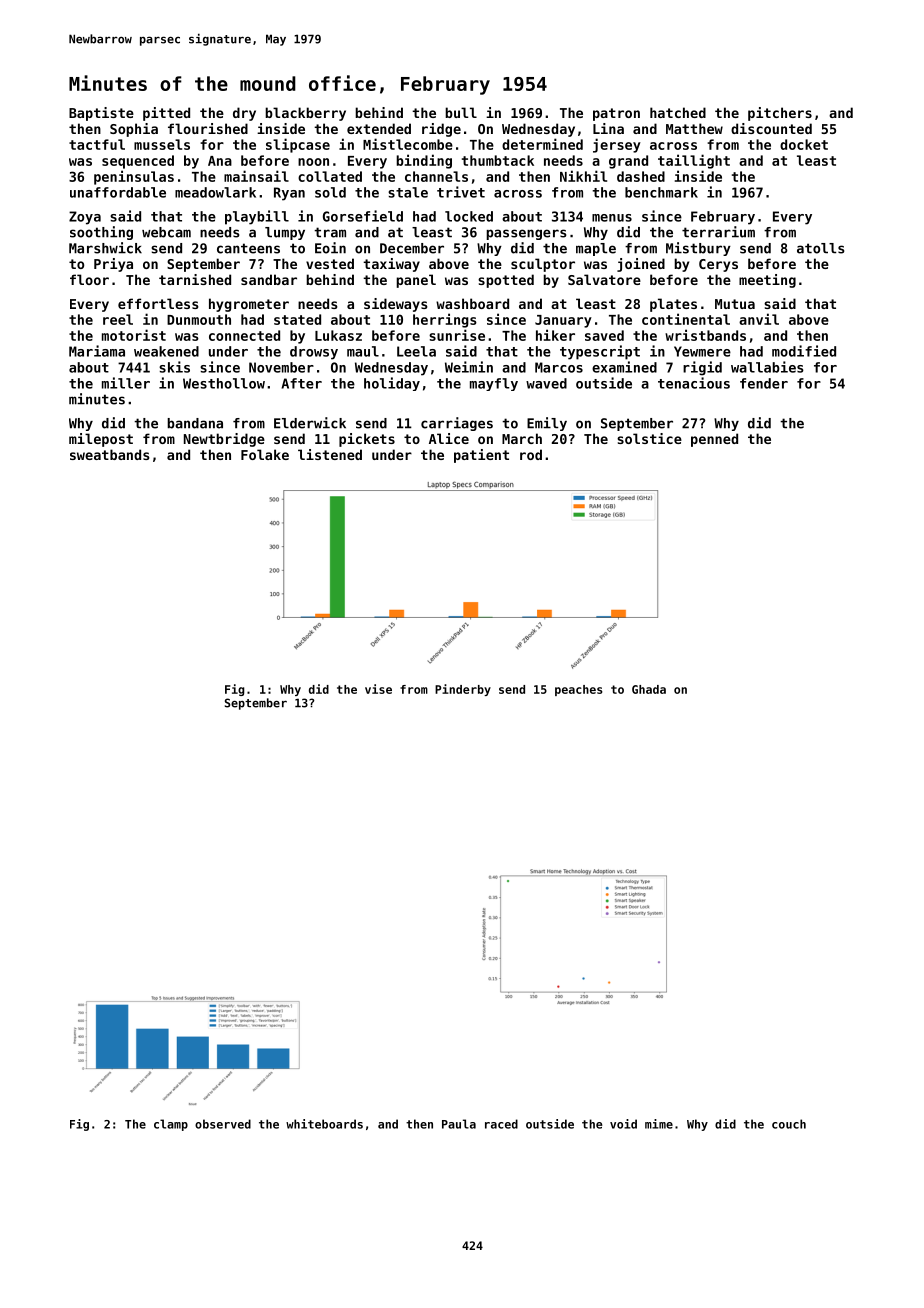  What do you see at coordinates (305, 114) in the document?
I see `blackberry` at bounding box center [305, 114].
